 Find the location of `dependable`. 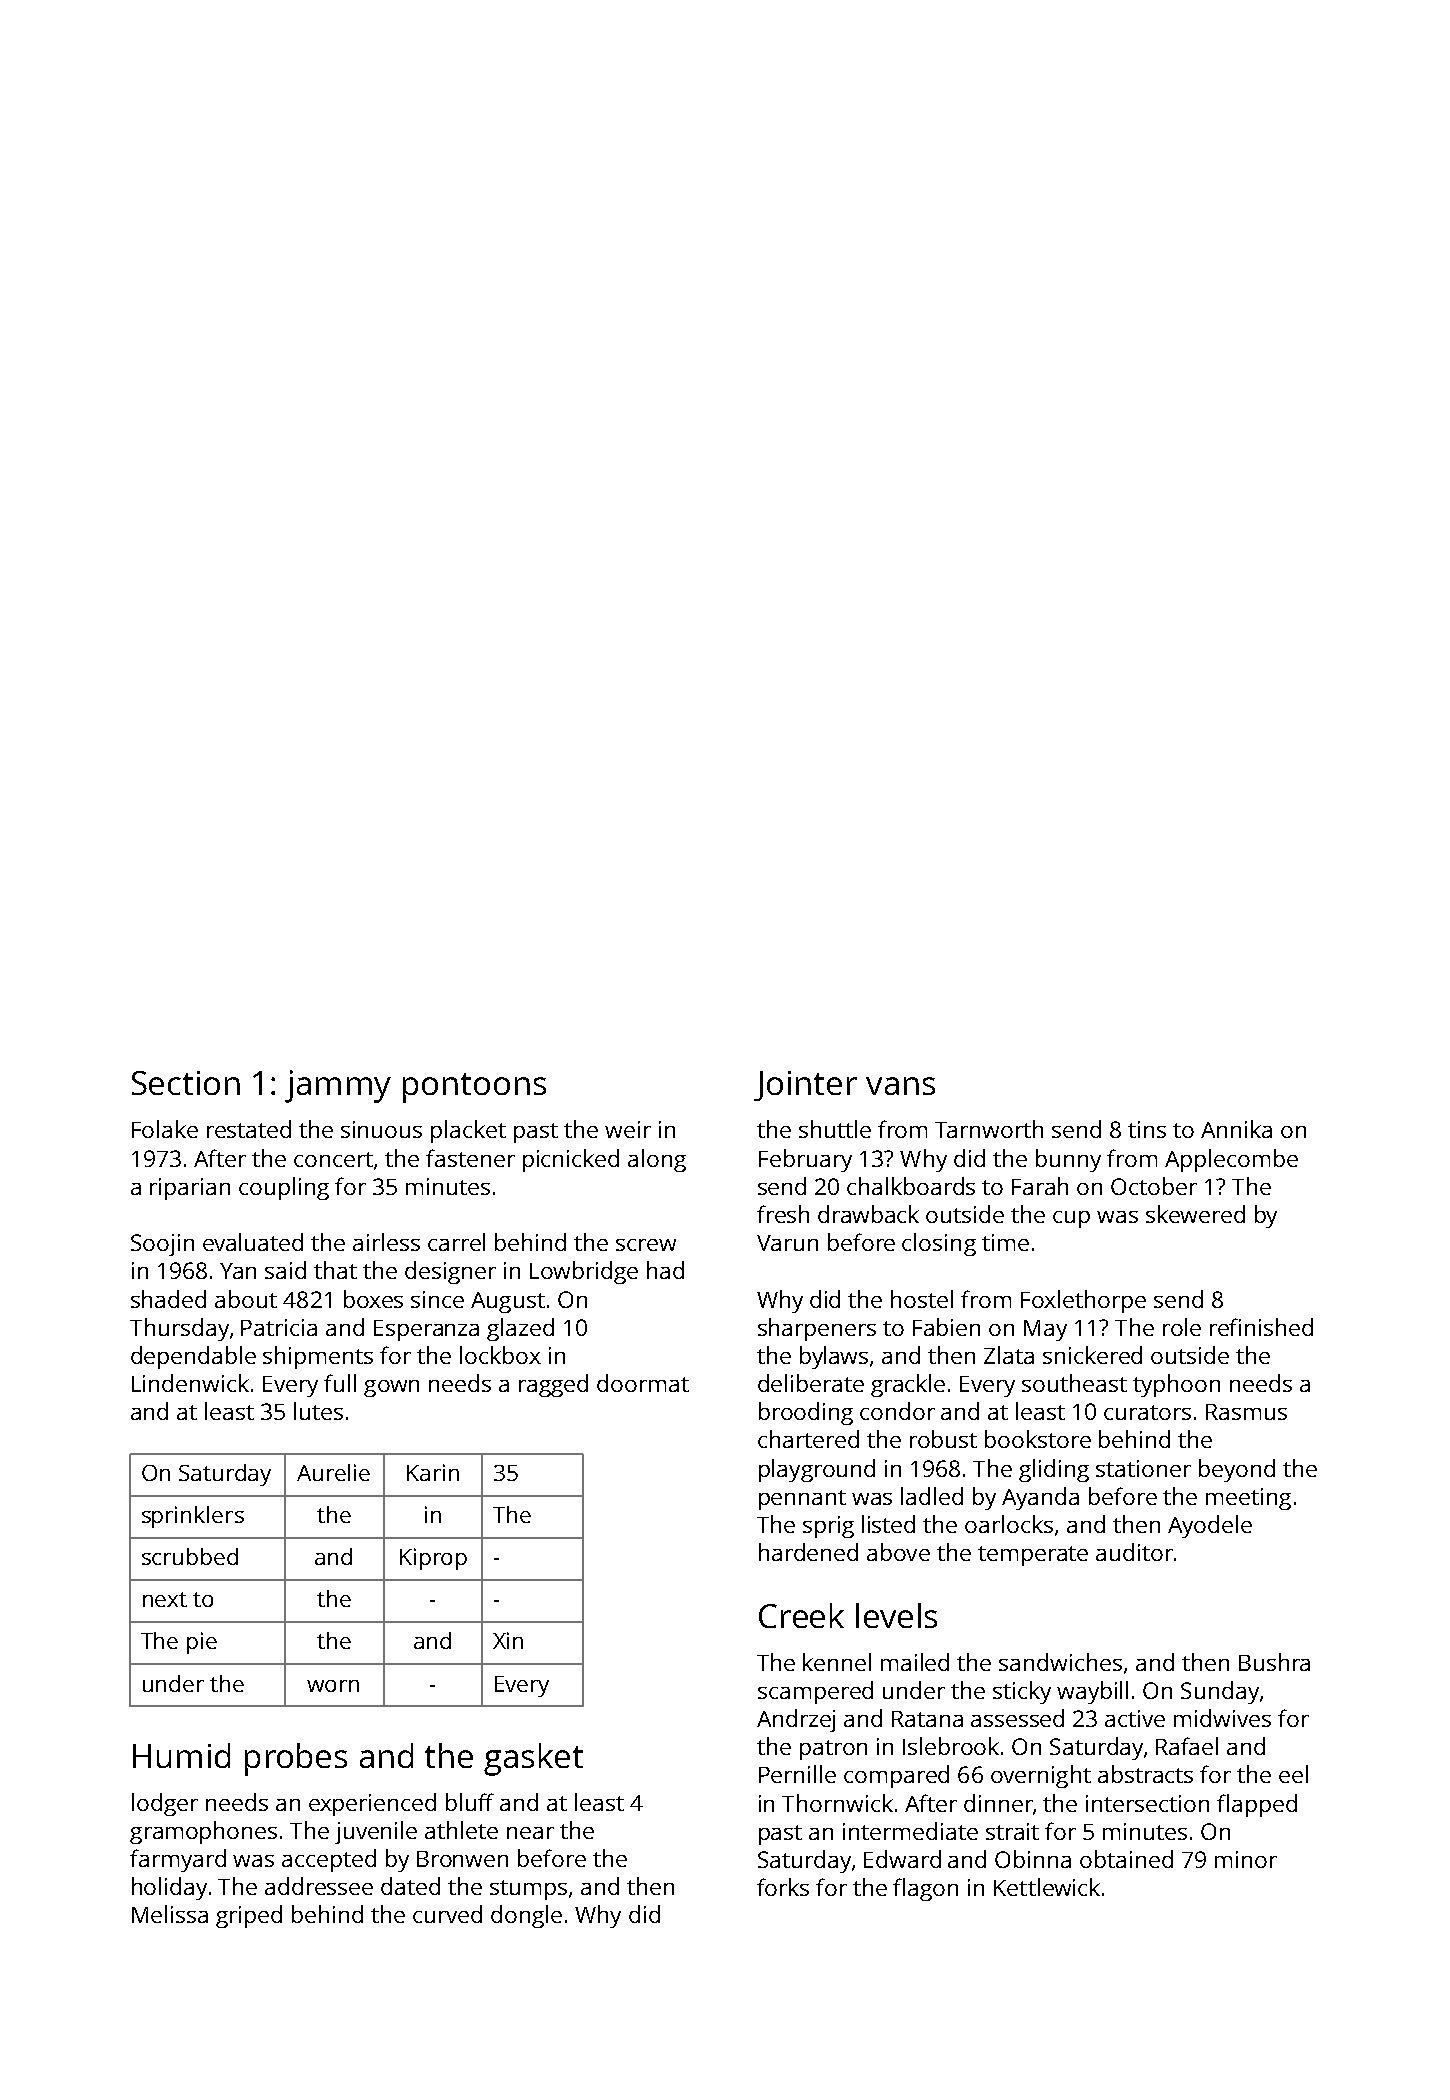

dependable is located at coordinates (193, 1357).
